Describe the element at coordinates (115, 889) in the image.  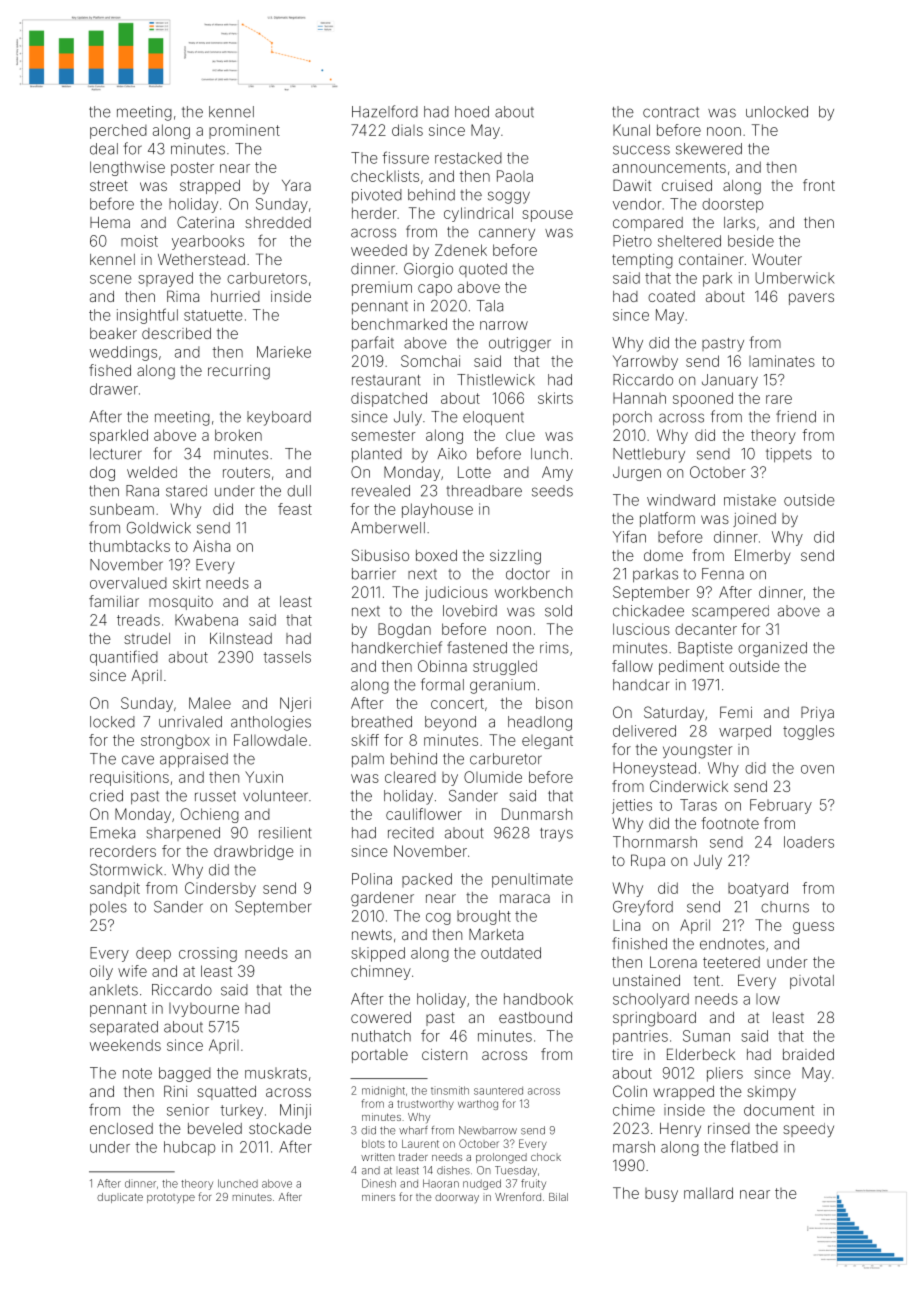
I see `sandpit` at that location.
